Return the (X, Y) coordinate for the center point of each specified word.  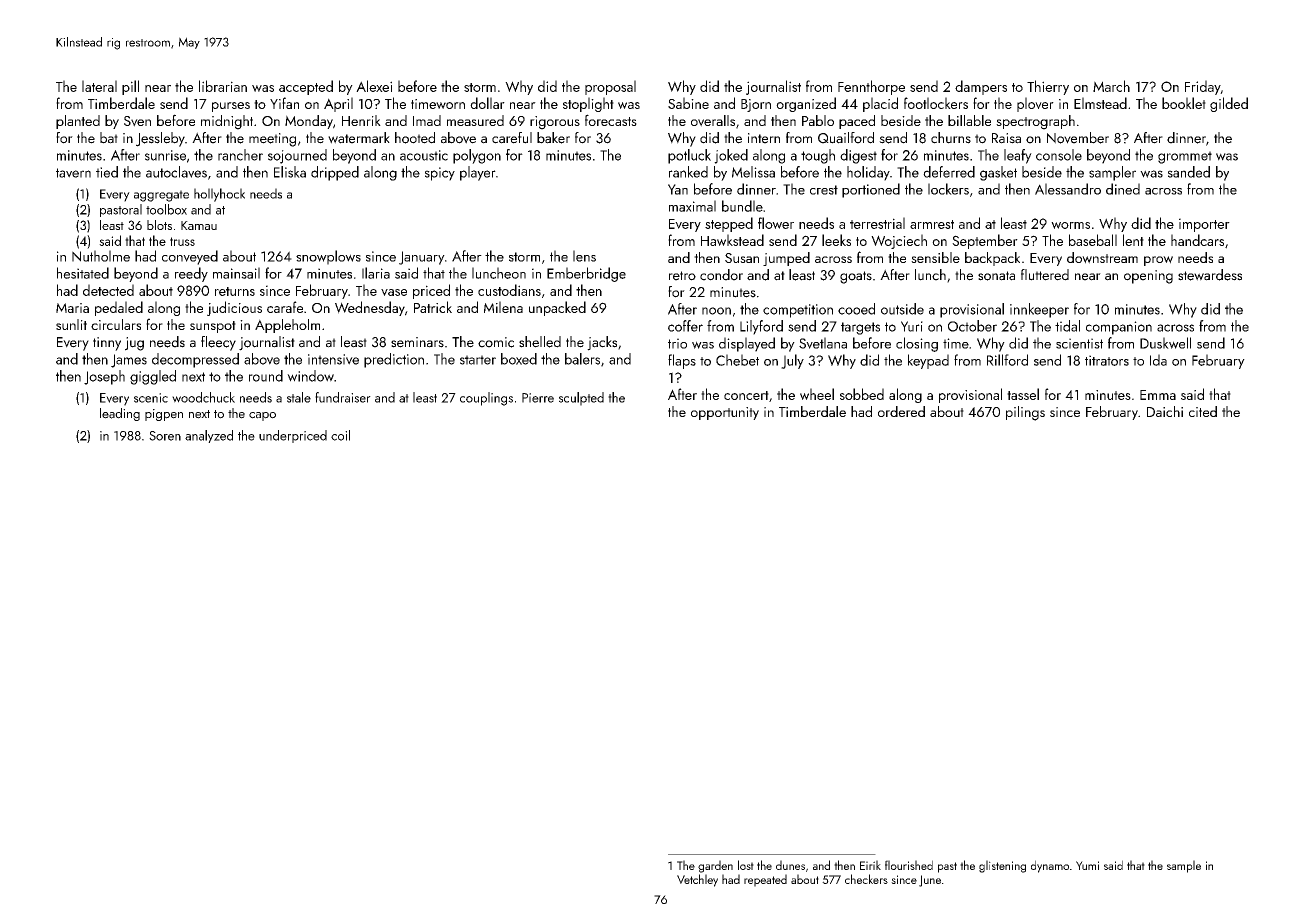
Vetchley (697, 880)
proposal (610, 87)
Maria (72, 308)
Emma (1158, 395)
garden (715, 866)
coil (340, 435)
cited (1203, 411)
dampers (981, 87)
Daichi (1165, 411)
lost (746, 865)
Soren (165, 436)
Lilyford (761, 327)
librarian (223, 86)
